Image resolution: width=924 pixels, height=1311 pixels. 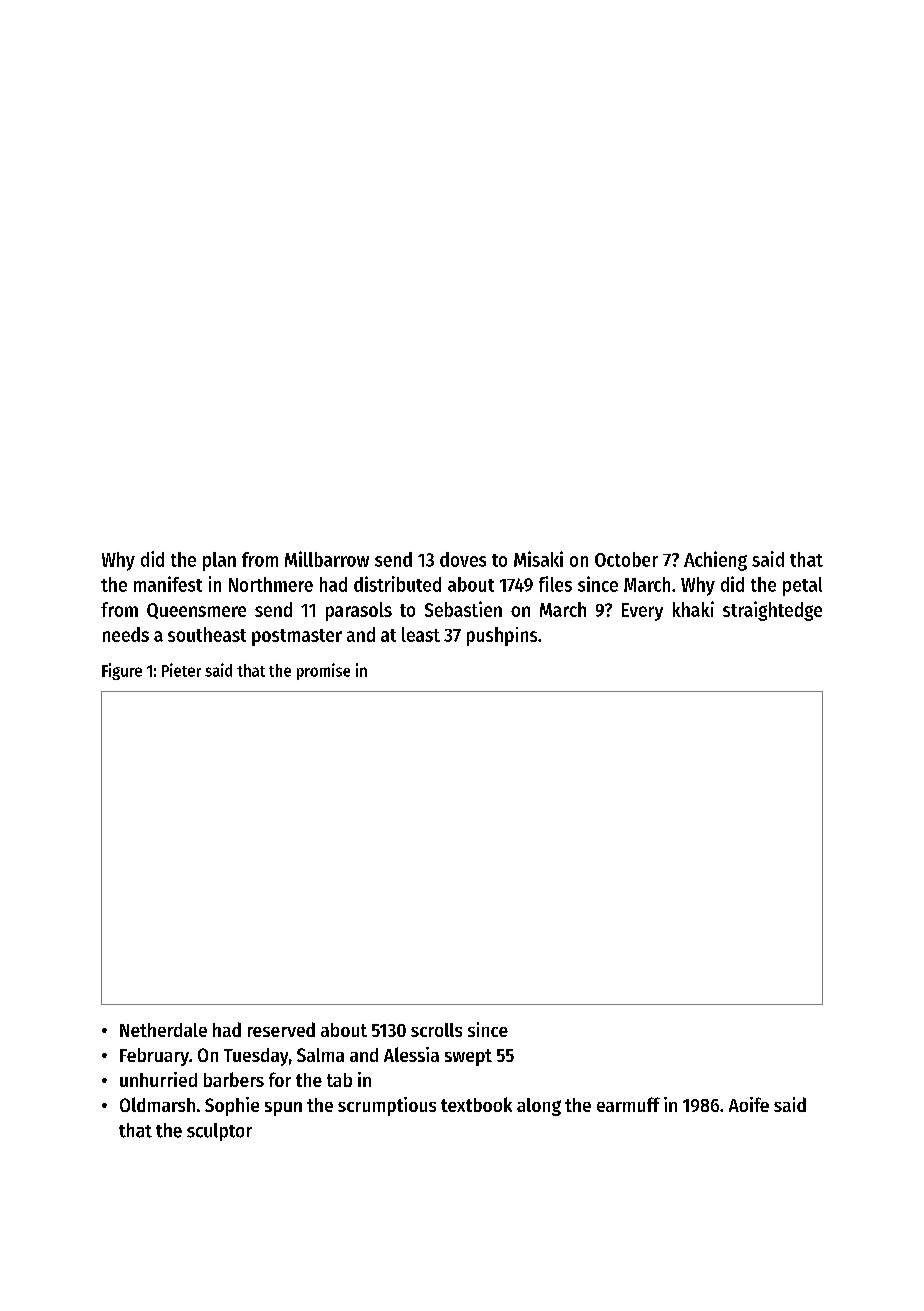 I want to click on doves, so click(x=463, y=559).
